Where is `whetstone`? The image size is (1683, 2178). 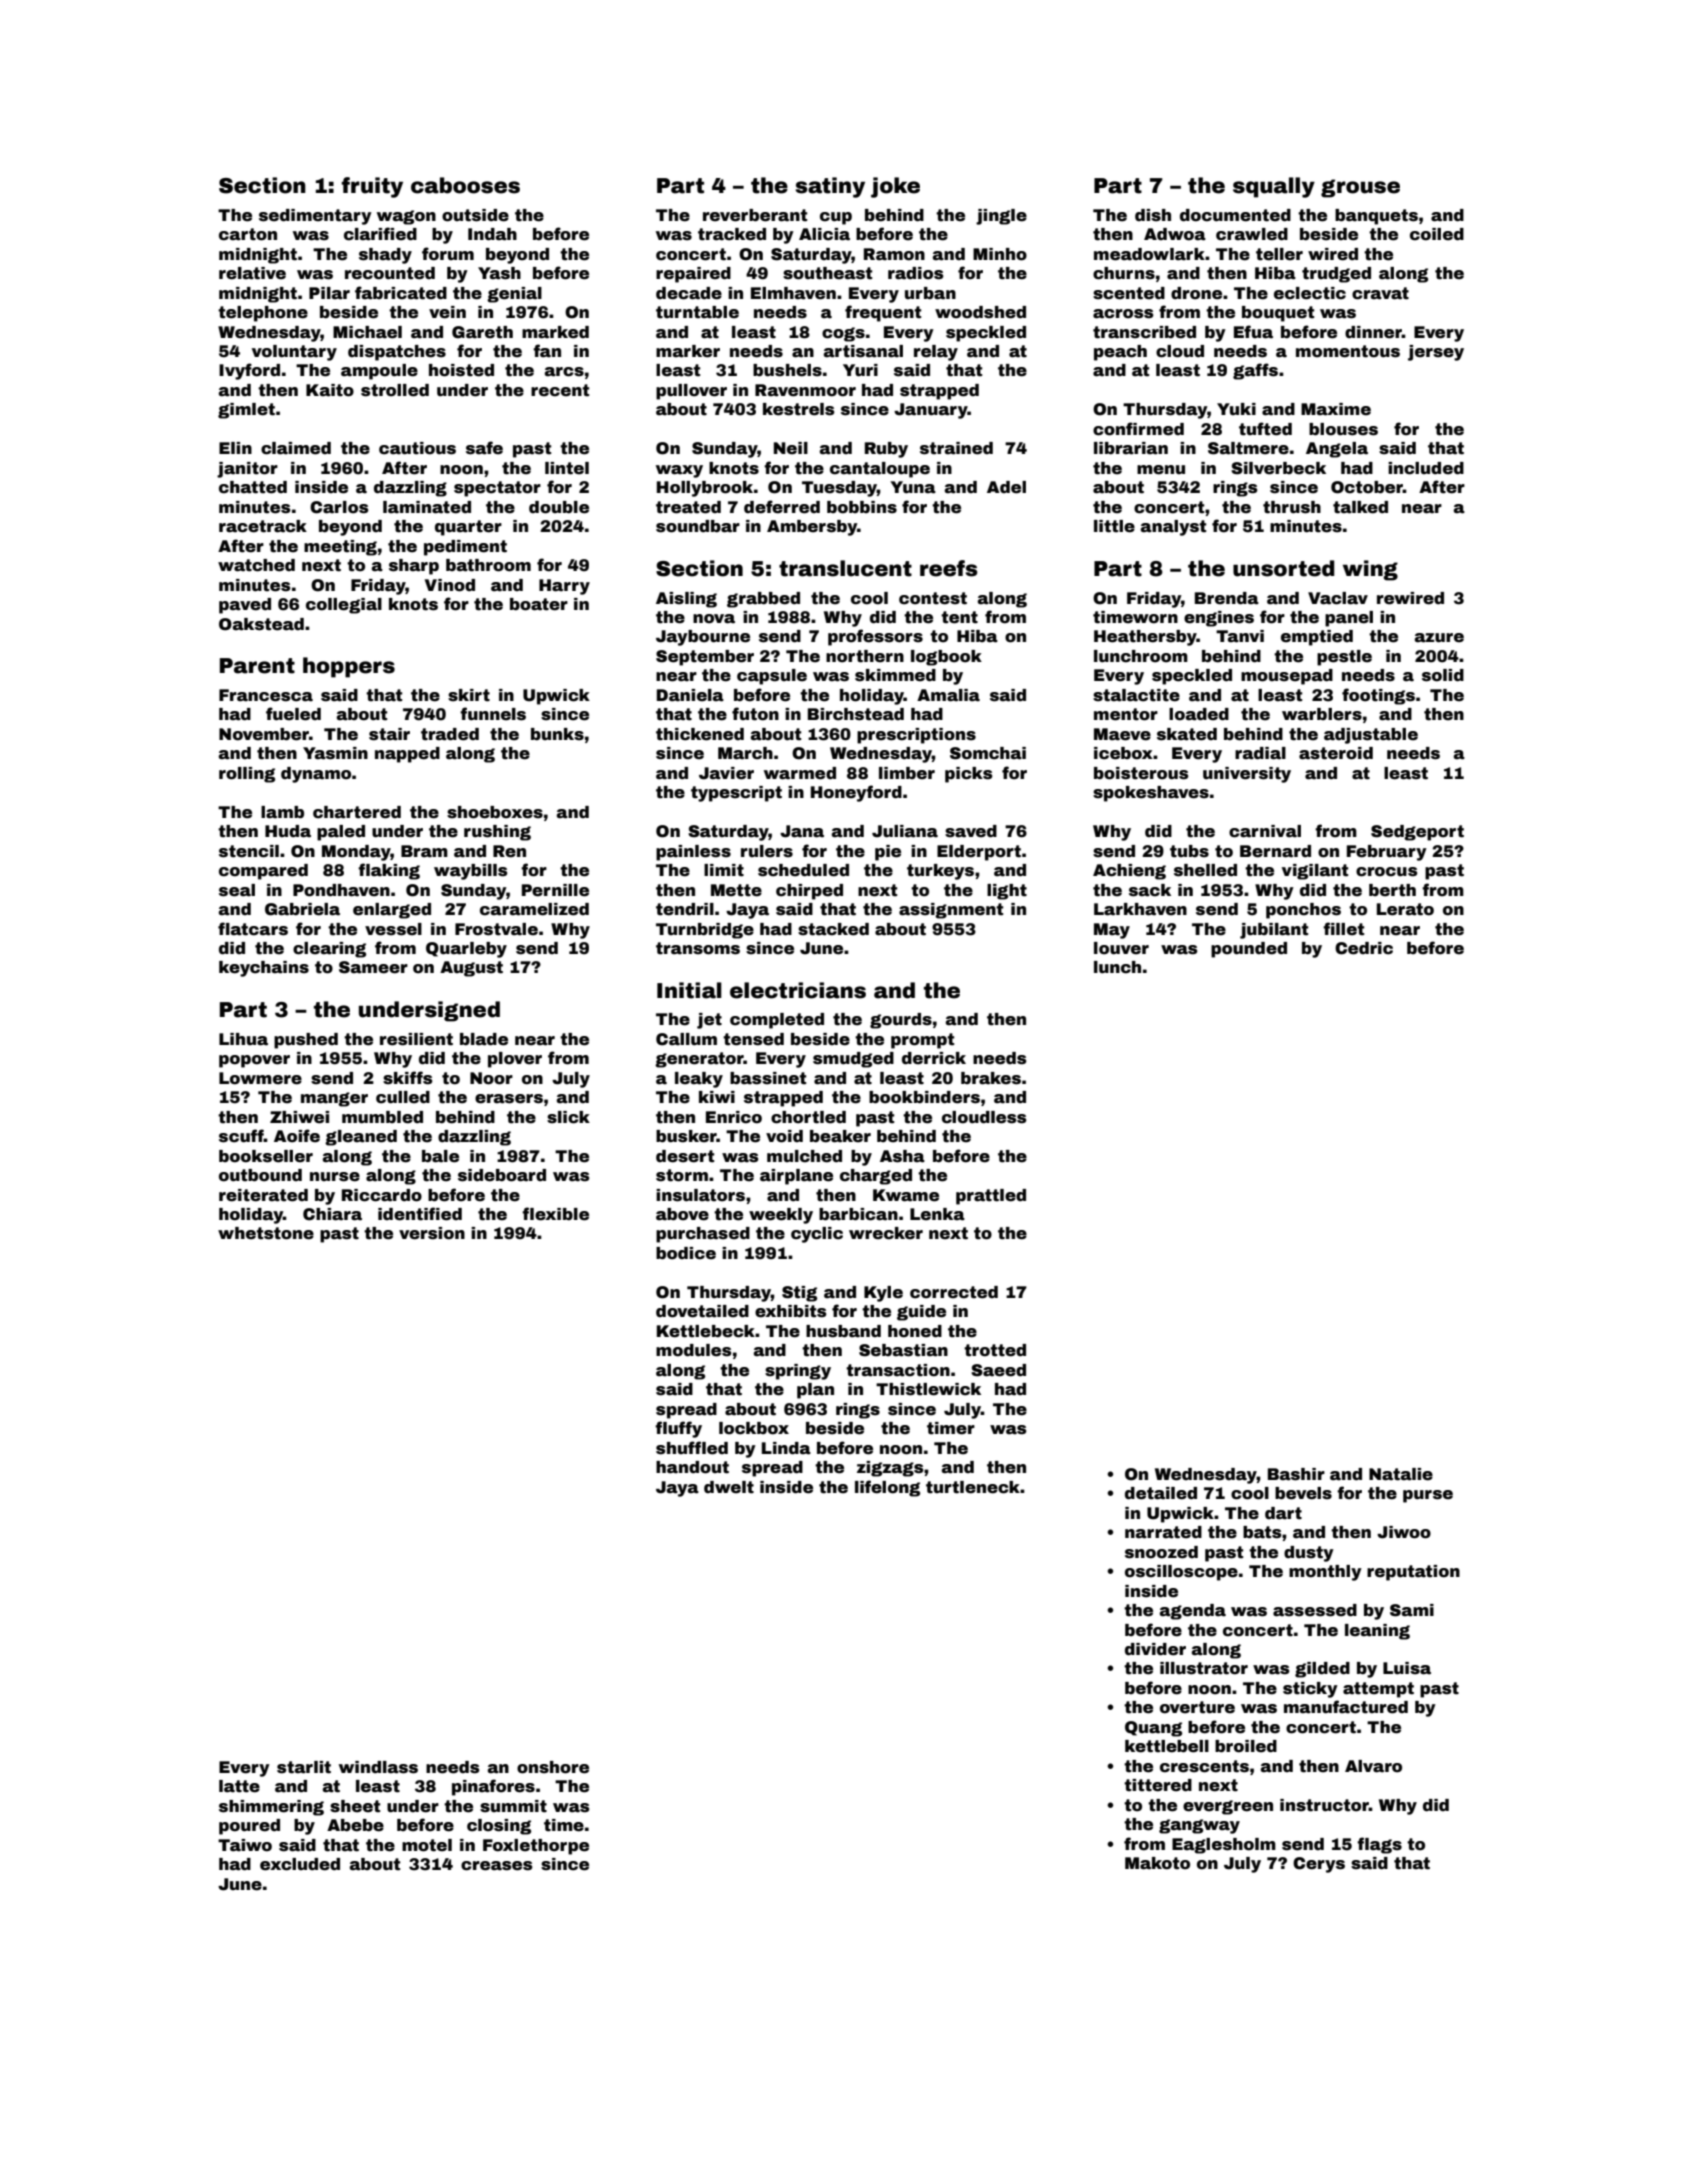 whetstone is located at coordinates (266, 1233).
